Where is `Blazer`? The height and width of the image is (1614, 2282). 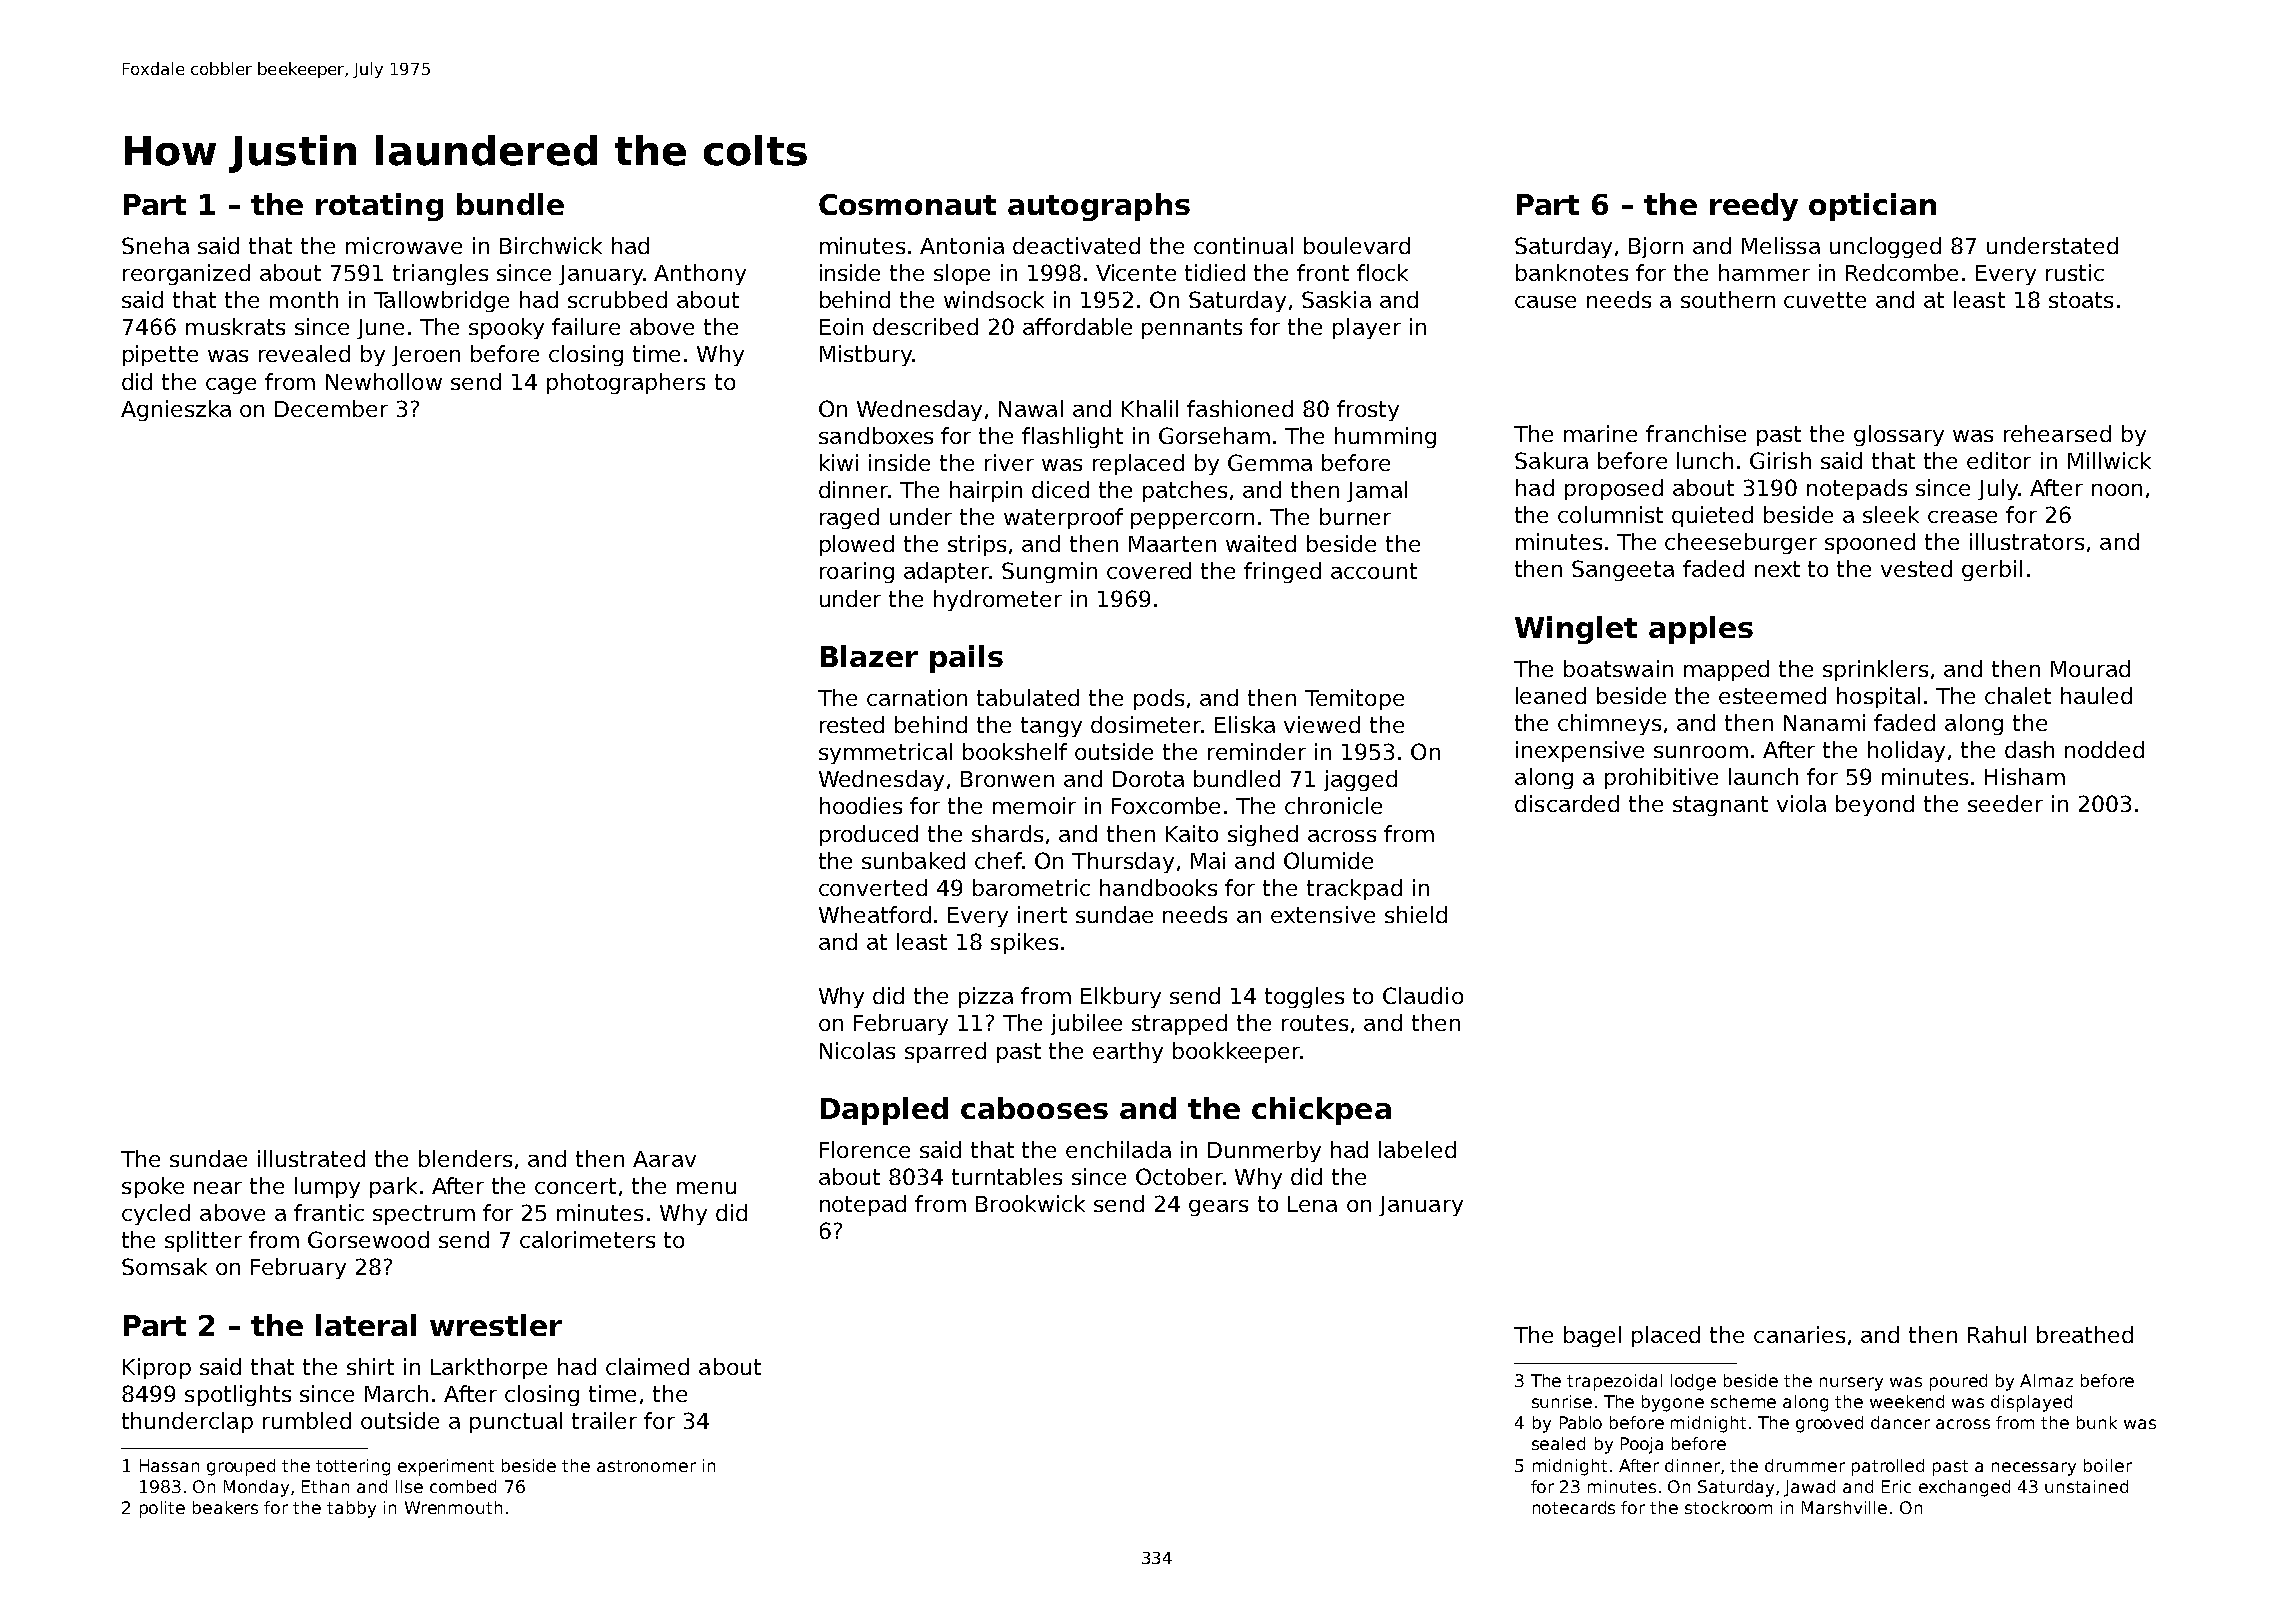 Blazer is located at coordinates (869, 656).
